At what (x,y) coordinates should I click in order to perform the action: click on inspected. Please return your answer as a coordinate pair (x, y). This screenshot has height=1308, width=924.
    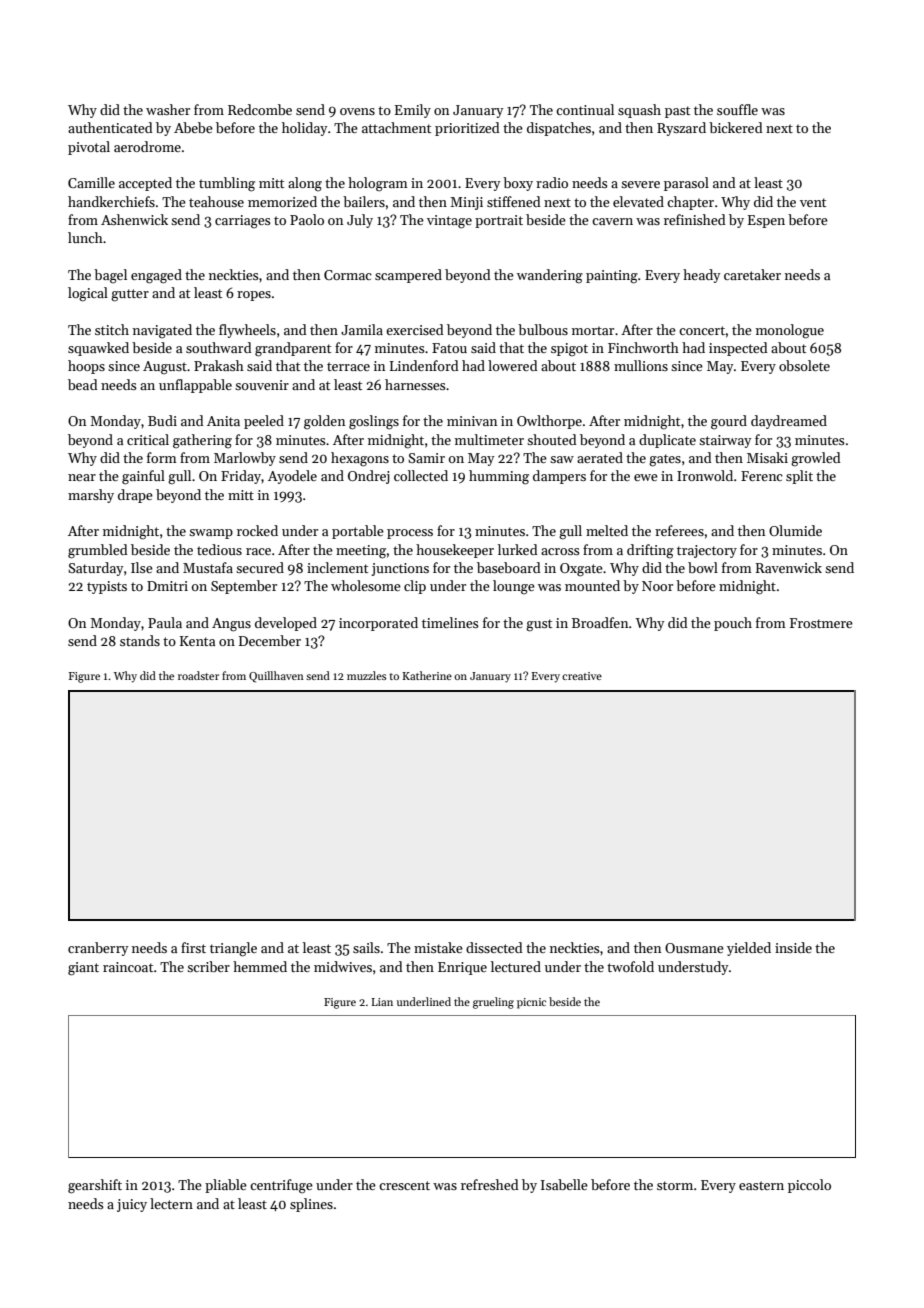
    Looking at the image, I should click on (738, 349).
